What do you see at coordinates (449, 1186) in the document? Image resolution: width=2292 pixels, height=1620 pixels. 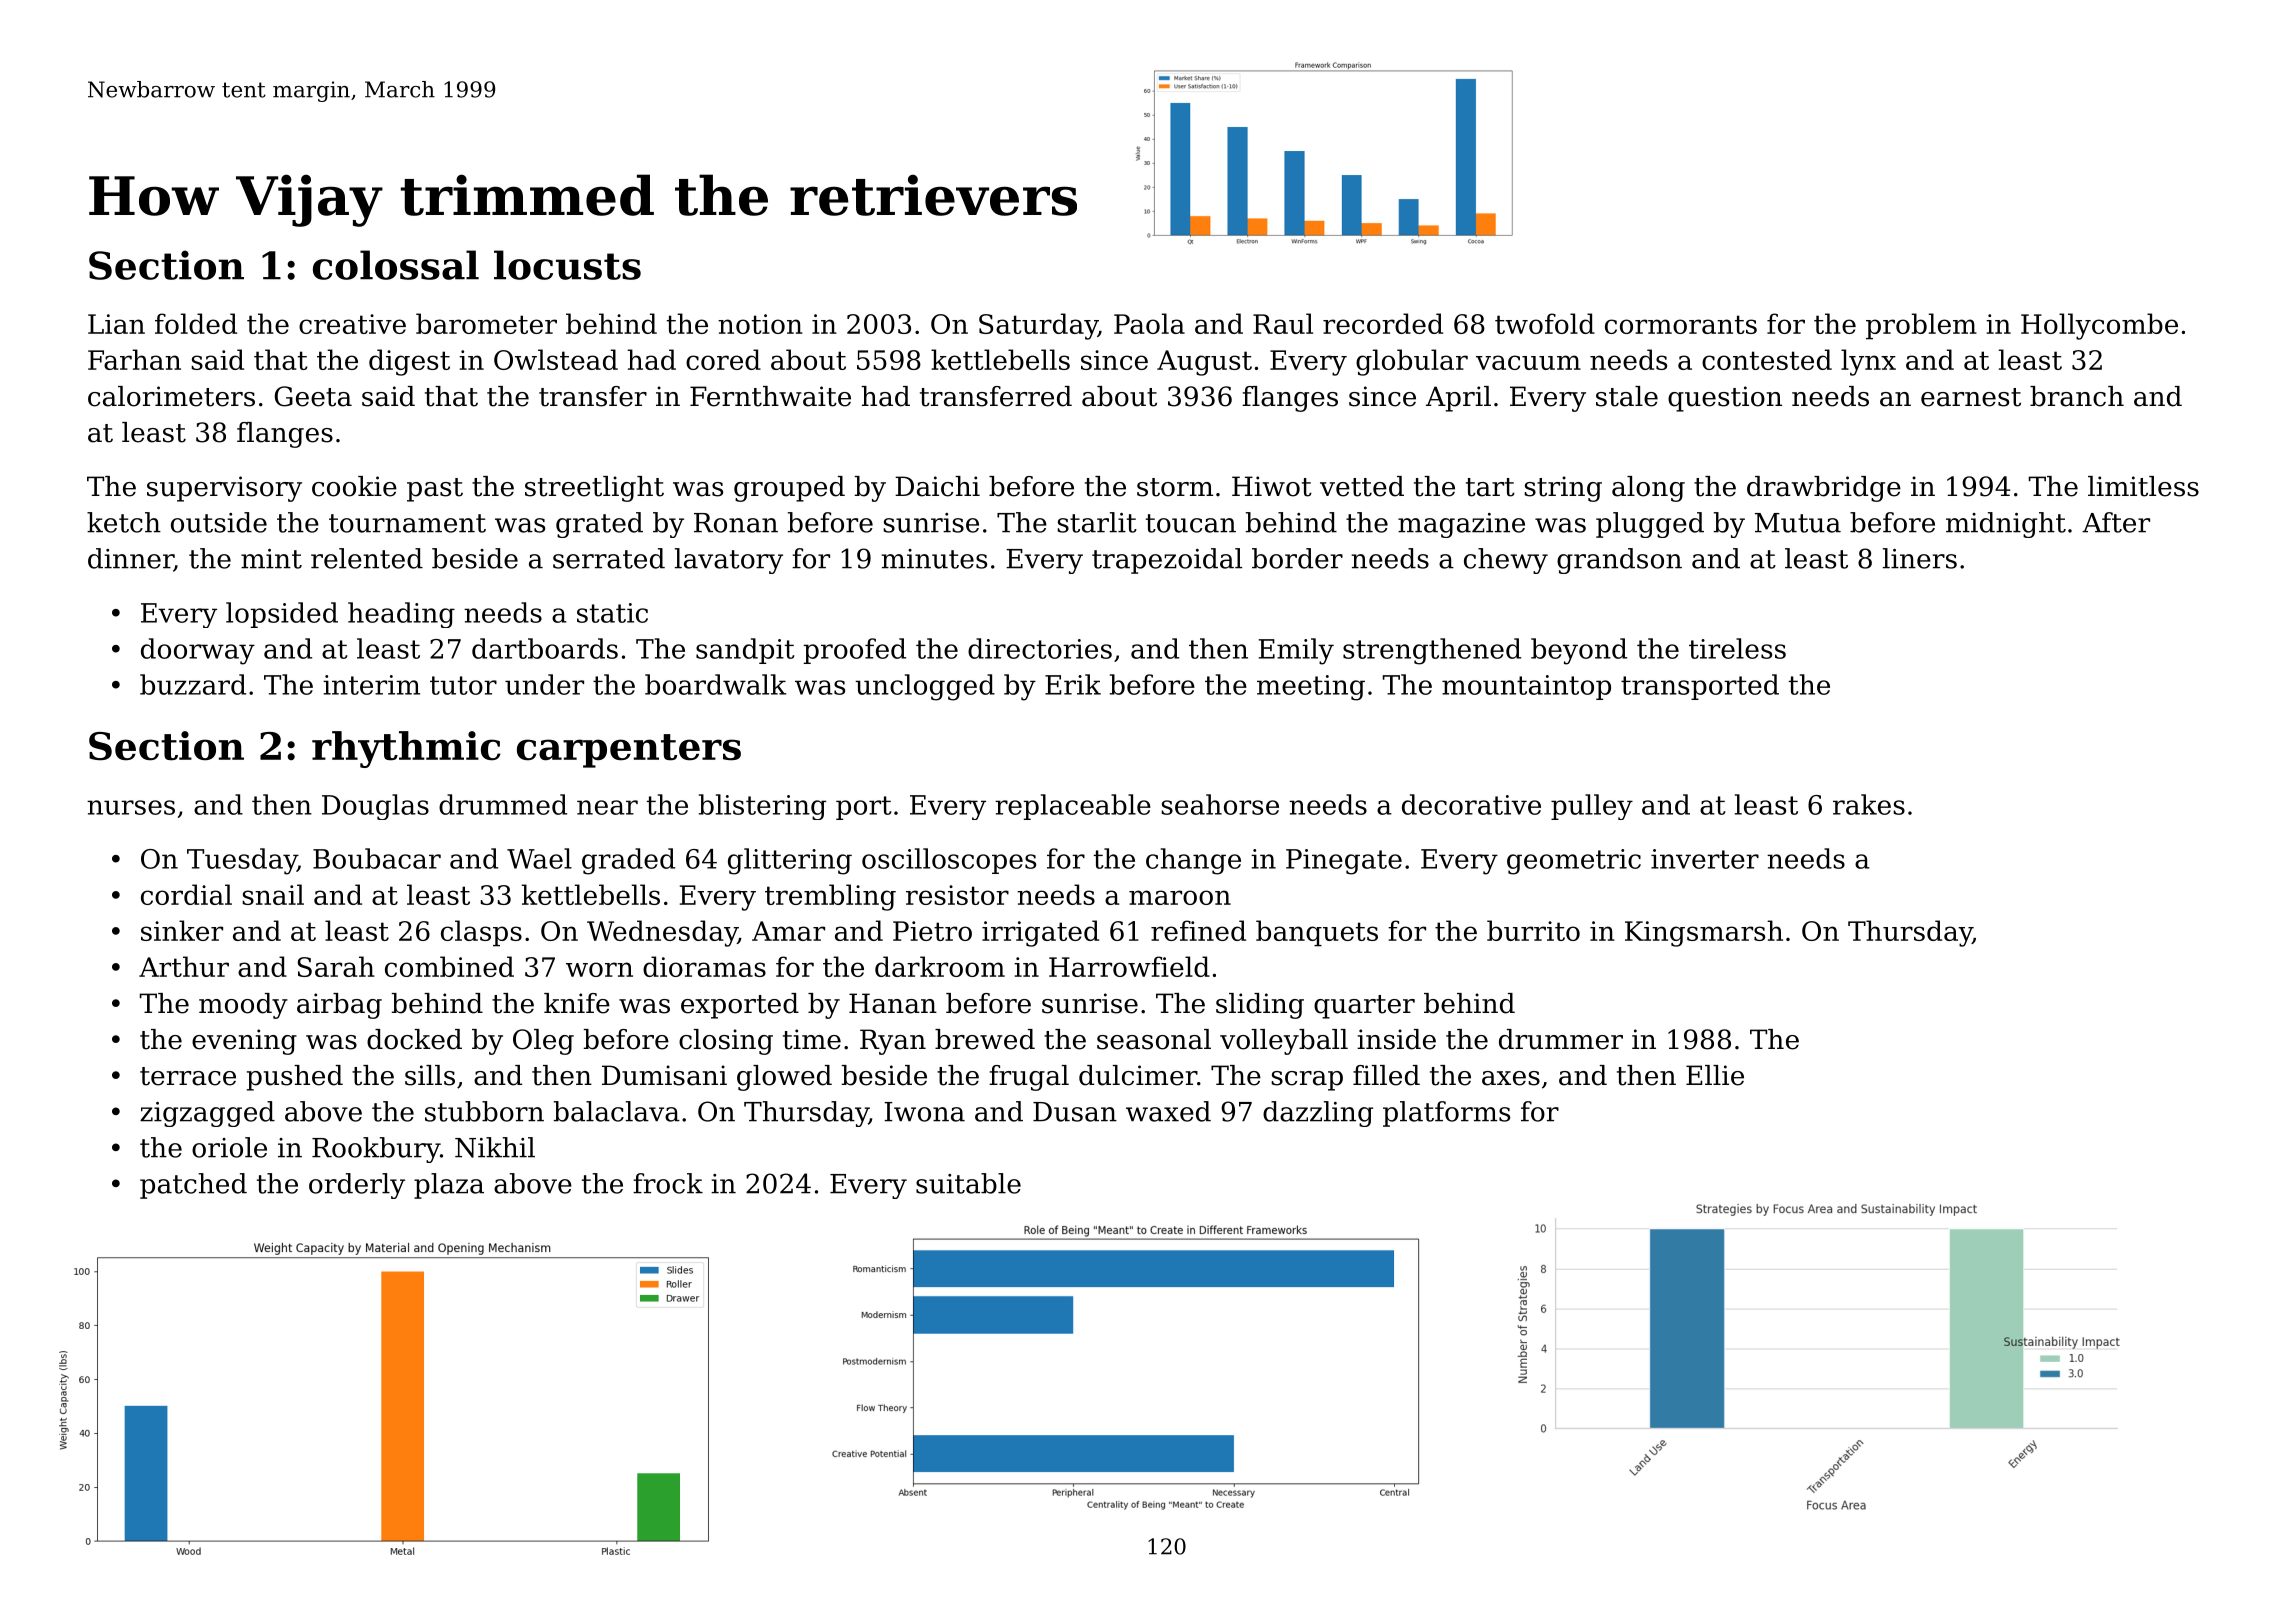 I see `plaza` at bounding box center [449, 1186].
